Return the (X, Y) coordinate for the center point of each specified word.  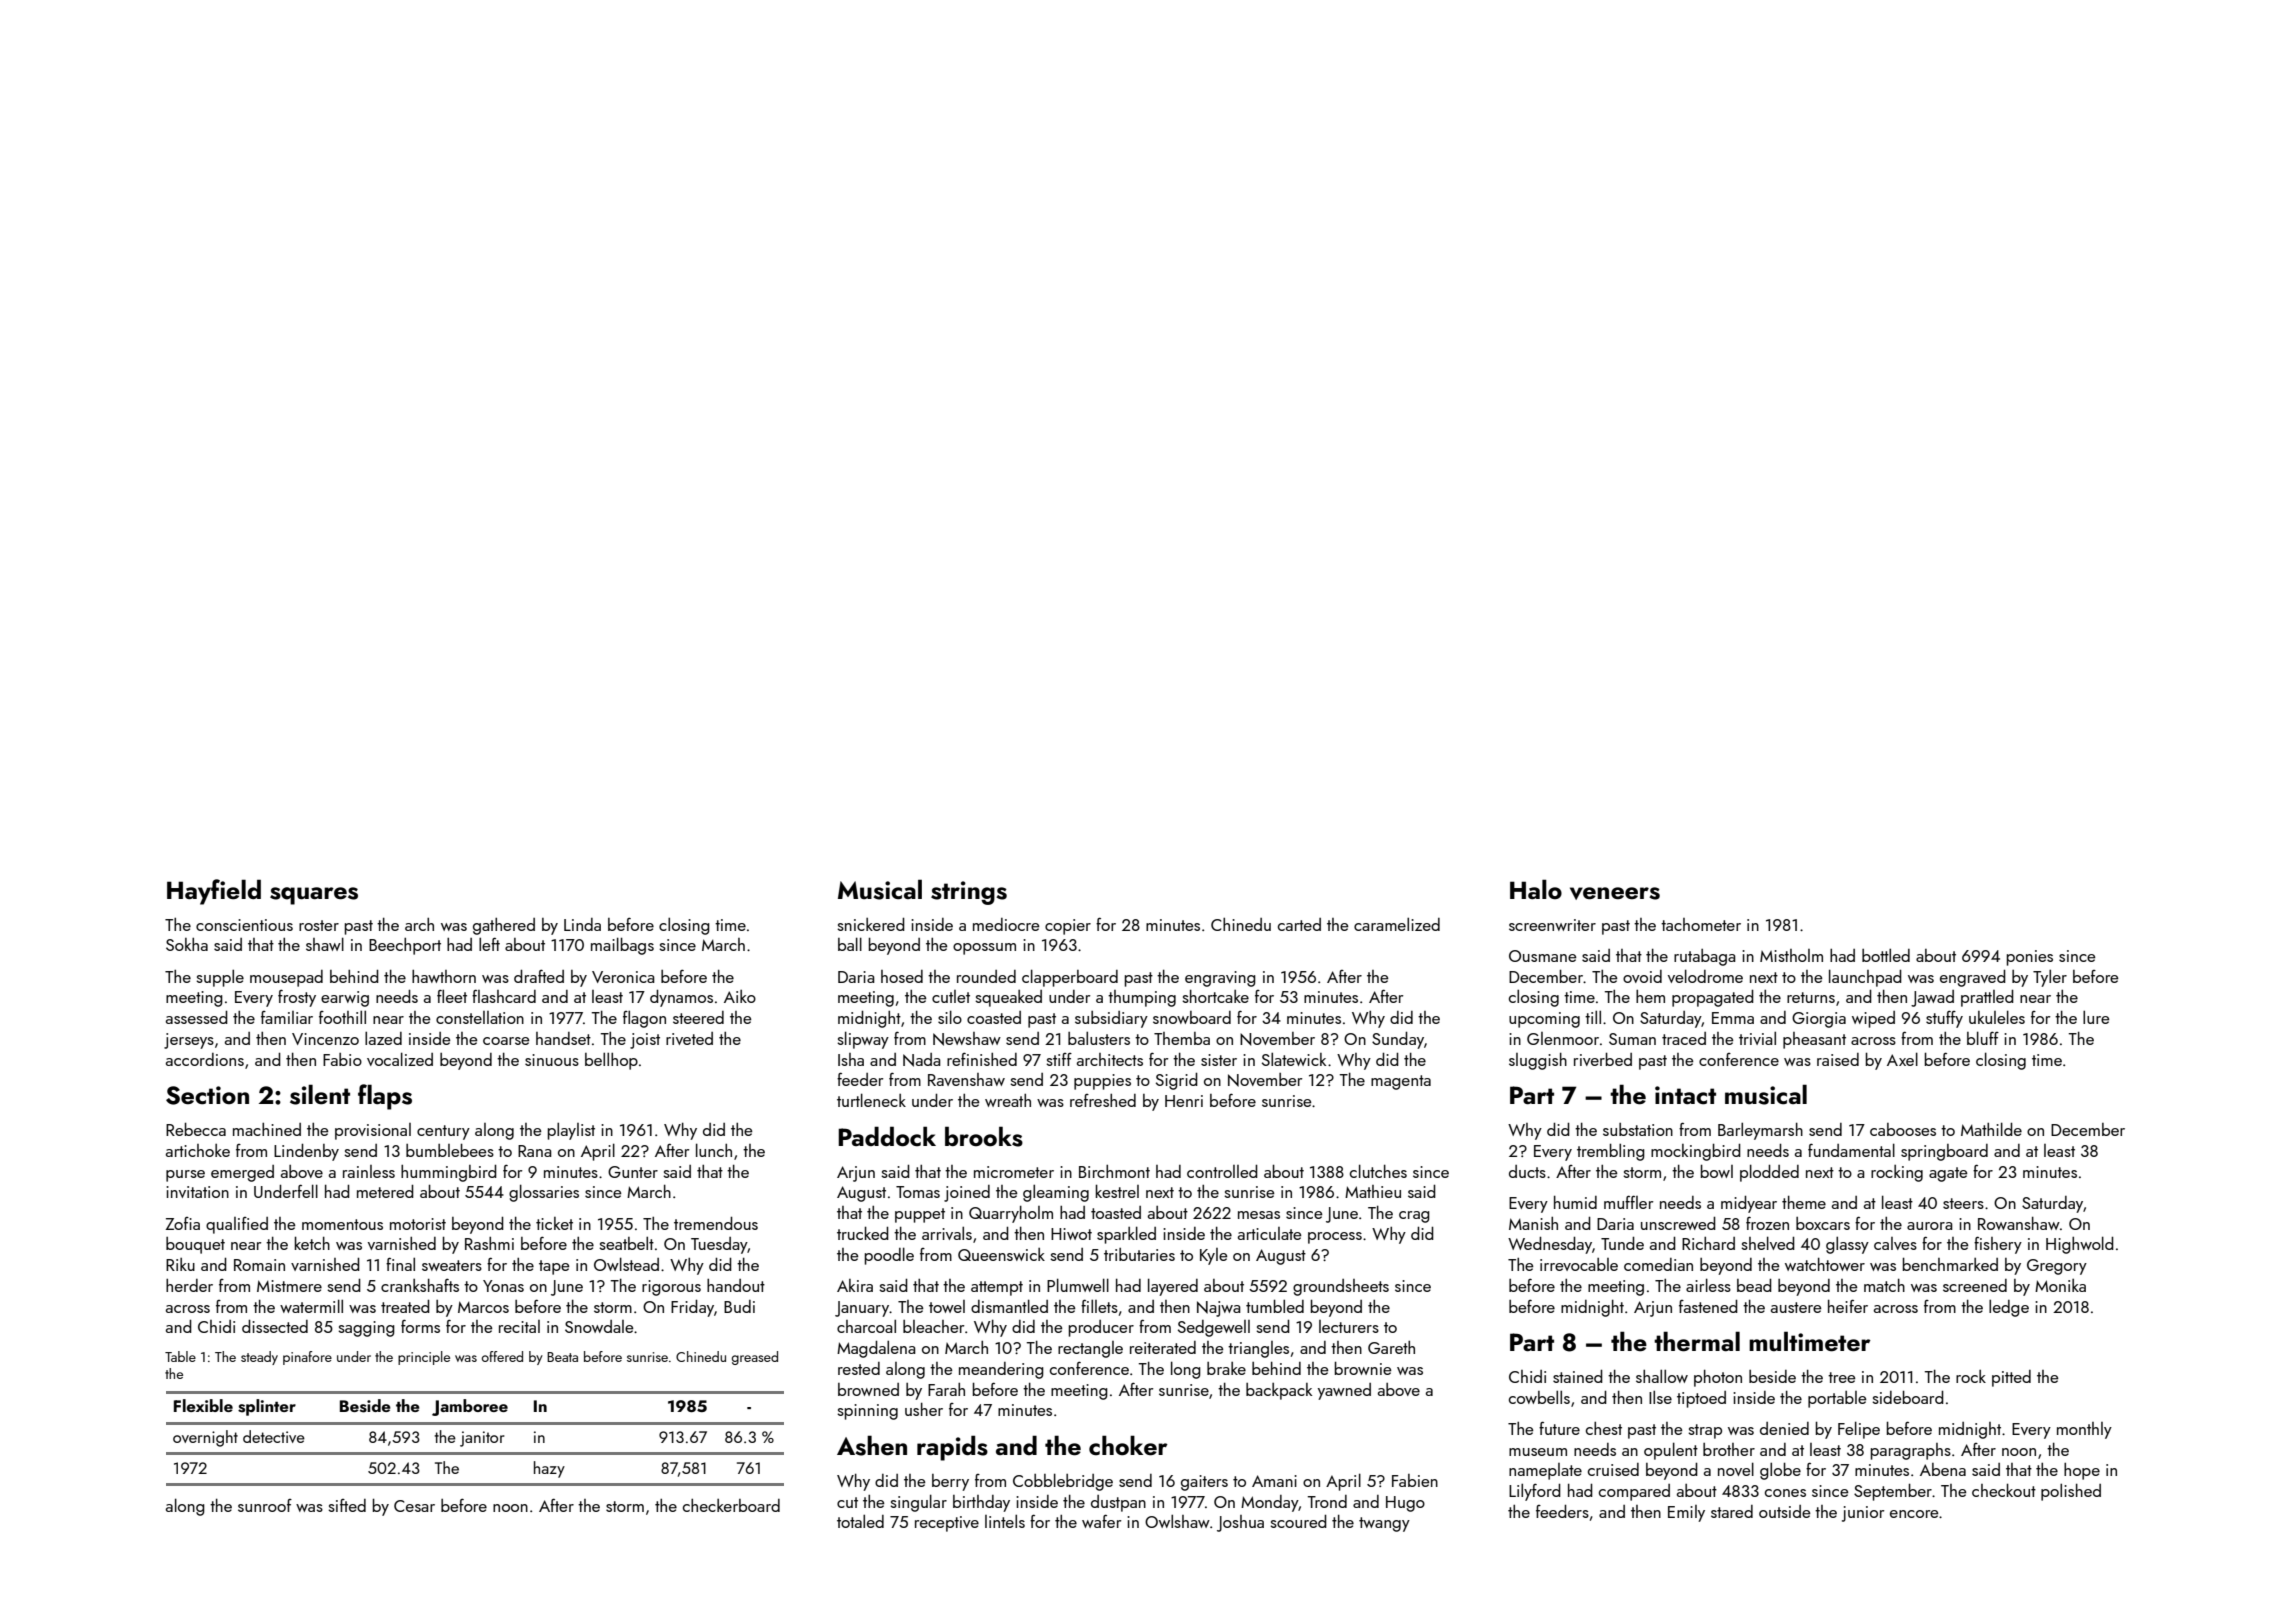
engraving (1220, 979)
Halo (1536, 889)
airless (1708, 1285)
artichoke (198, 1150)
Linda (582, 924)
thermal (1697, 1341)
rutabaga (1705, 957)
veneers (1615, 893)
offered (502, 1356)
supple (220, 978)
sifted (347, 1505)
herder (189, 1285)
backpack (1279, 1391)
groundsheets (1341, 1287)
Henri (1184, 1101)
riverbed (1603, 1059)
